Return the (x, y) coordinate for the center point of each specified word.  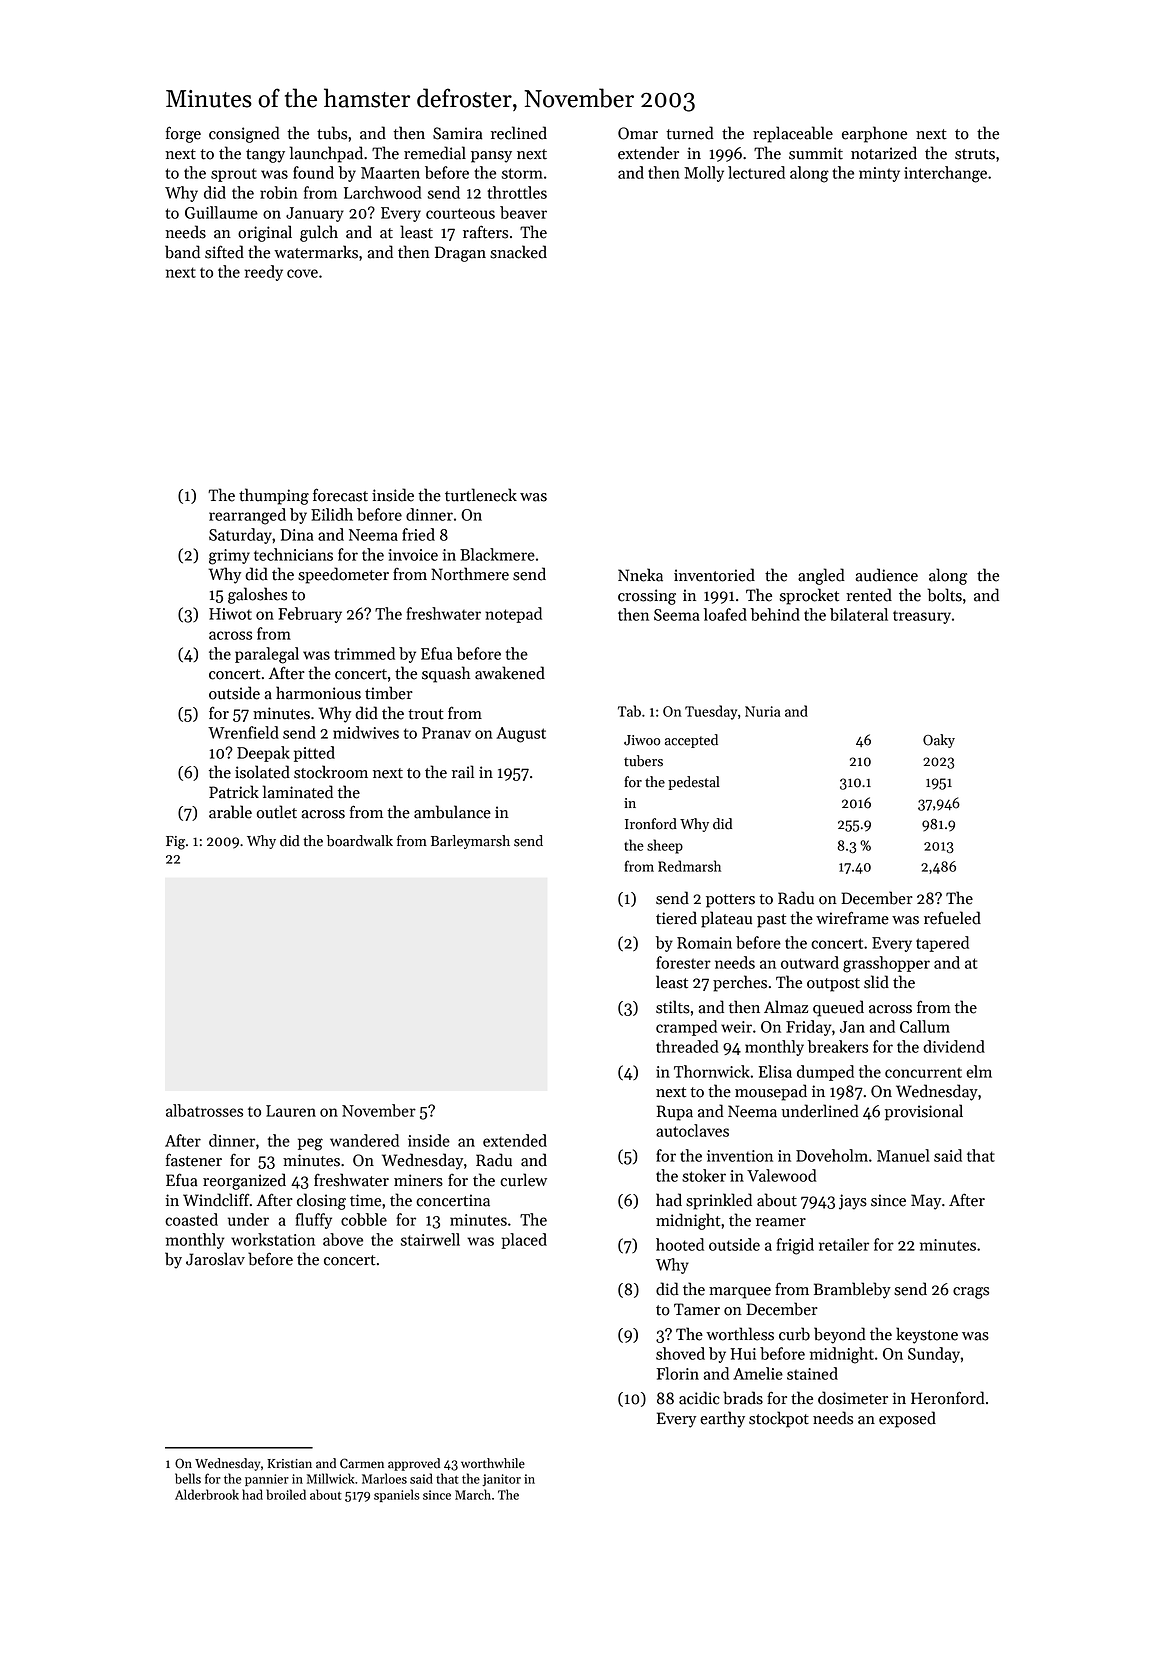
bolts (945, 595)
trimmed (364, 653)
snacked (518, 252)
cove (302, 273)
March (473, 1494)
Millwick (330, 1478)
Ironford (651, 824)
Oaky (939, 741)
